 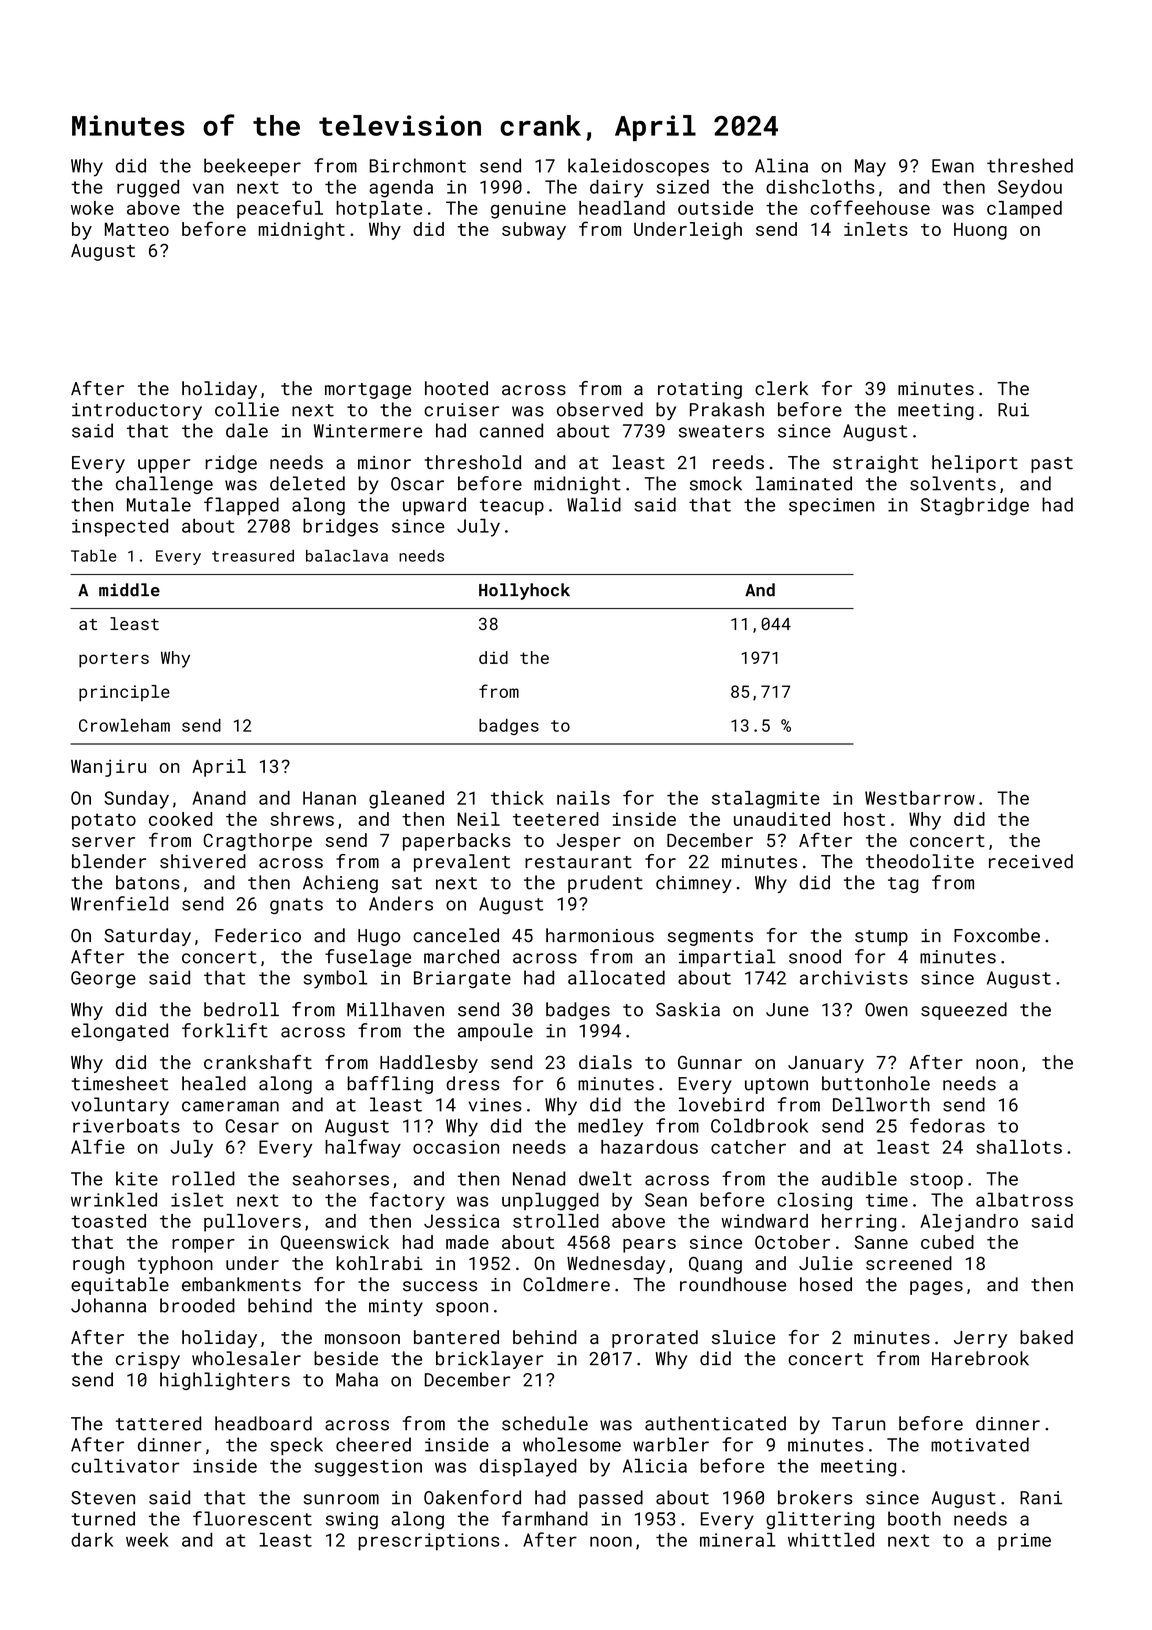 I want to click on Walid, so click(x=594, y=504).
